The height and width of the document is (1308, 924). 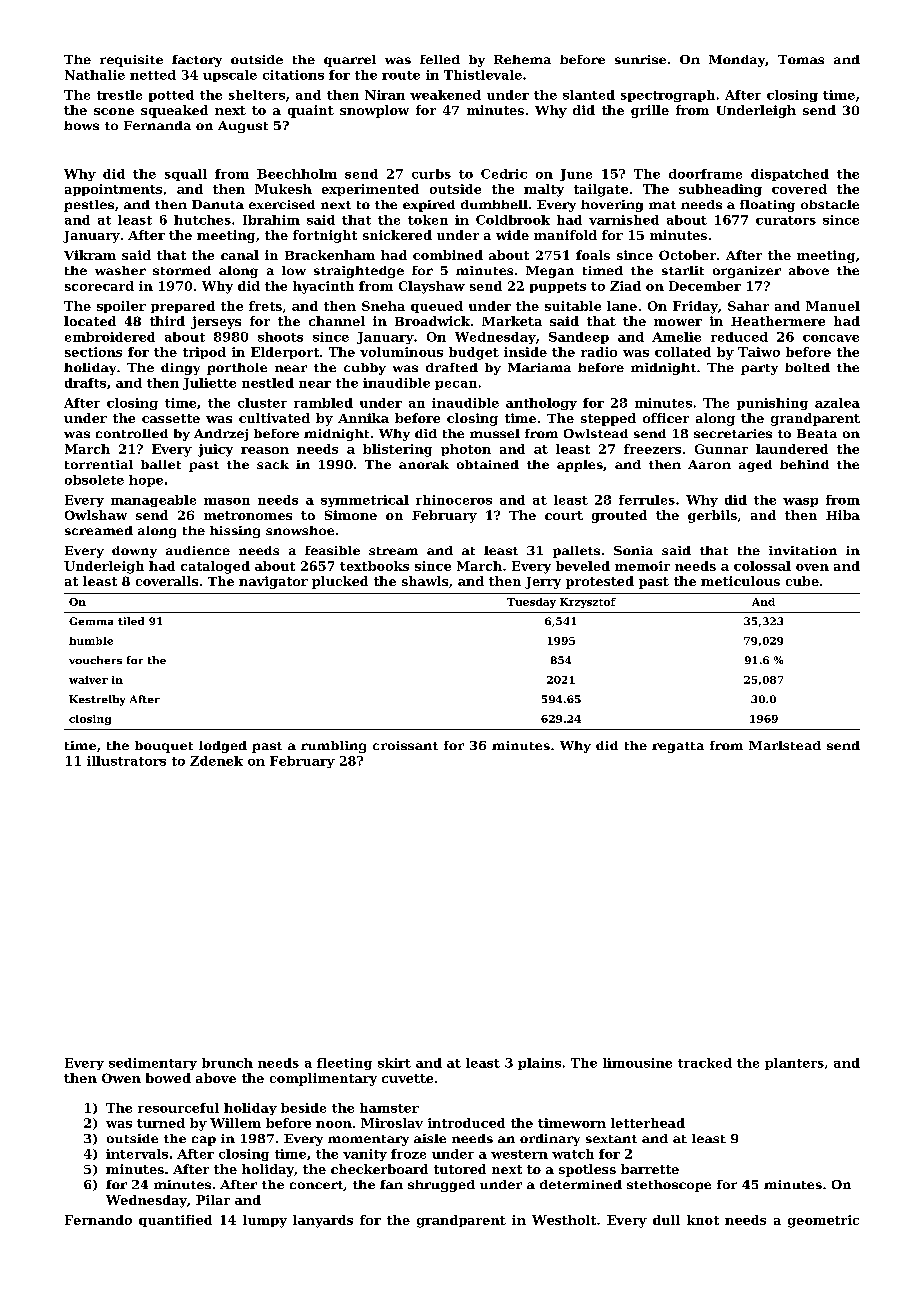 I want to click on stethoscope, so click(x=669, y=1186).
